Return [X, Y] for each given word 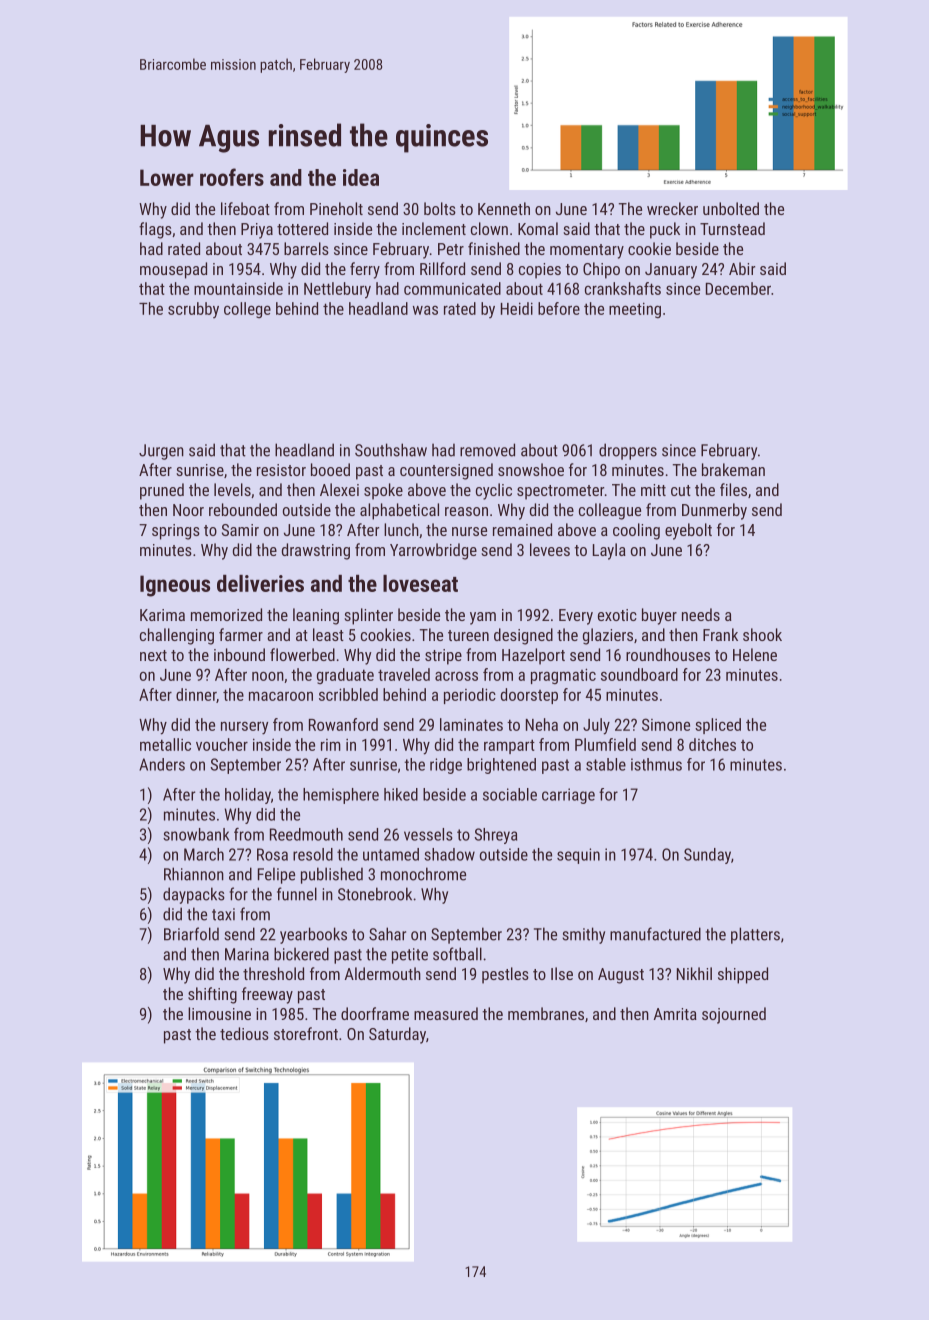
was [425, 310]
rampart [509, 746]
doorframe [375, 1013]
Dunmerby [714, 511]
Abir [742, 268]
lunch [401, 529]
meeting [635, 310]
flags [155, 230]
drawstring [316, 551]
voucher [222, 744]
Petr [451, 249]
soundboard [639, 674]
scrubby [193, 310]
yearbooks [313, 935]
